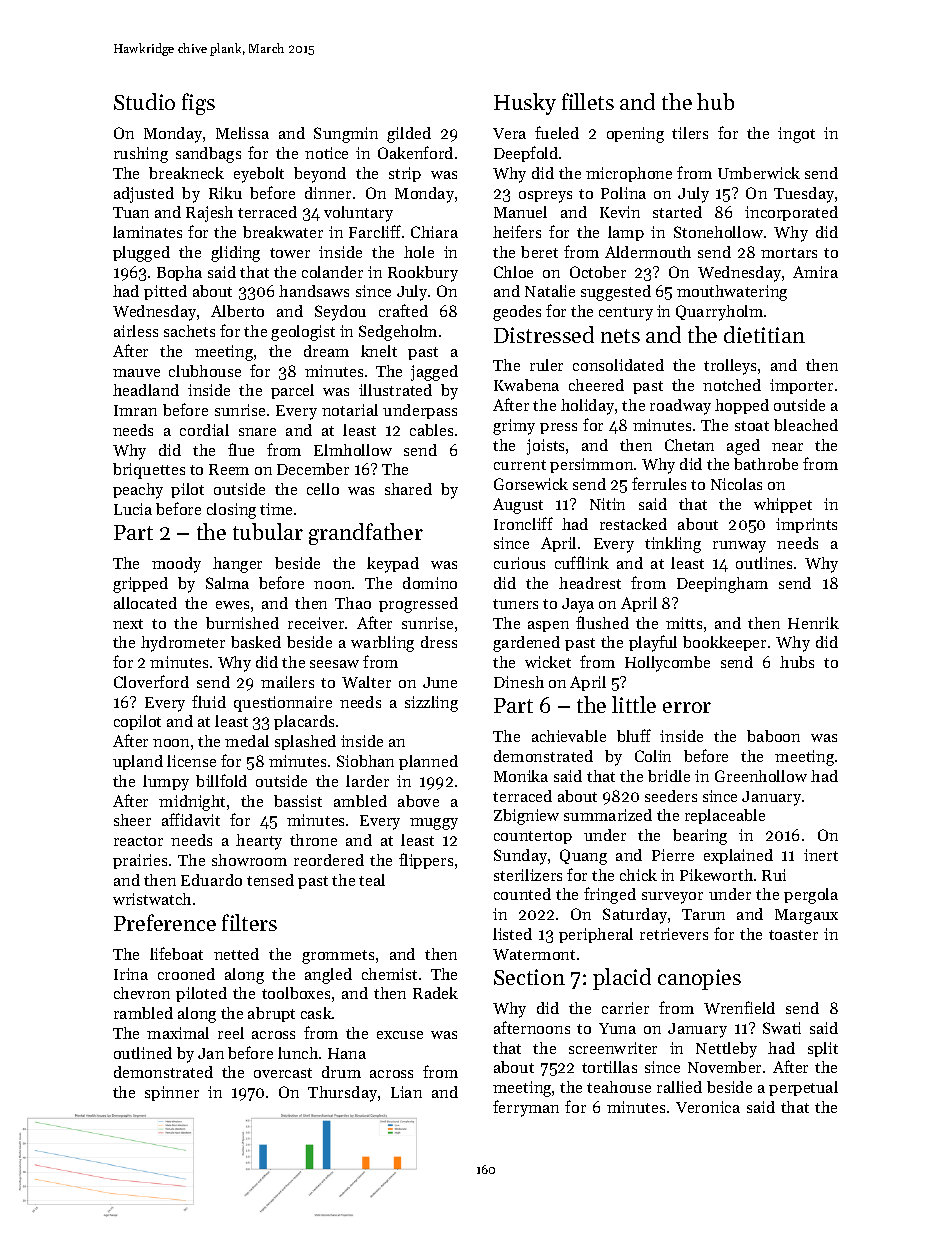  What do you see at coordinates (732, 293) in the screenshot?
I see `mouthwatering` at bounding box center [732, 293].
